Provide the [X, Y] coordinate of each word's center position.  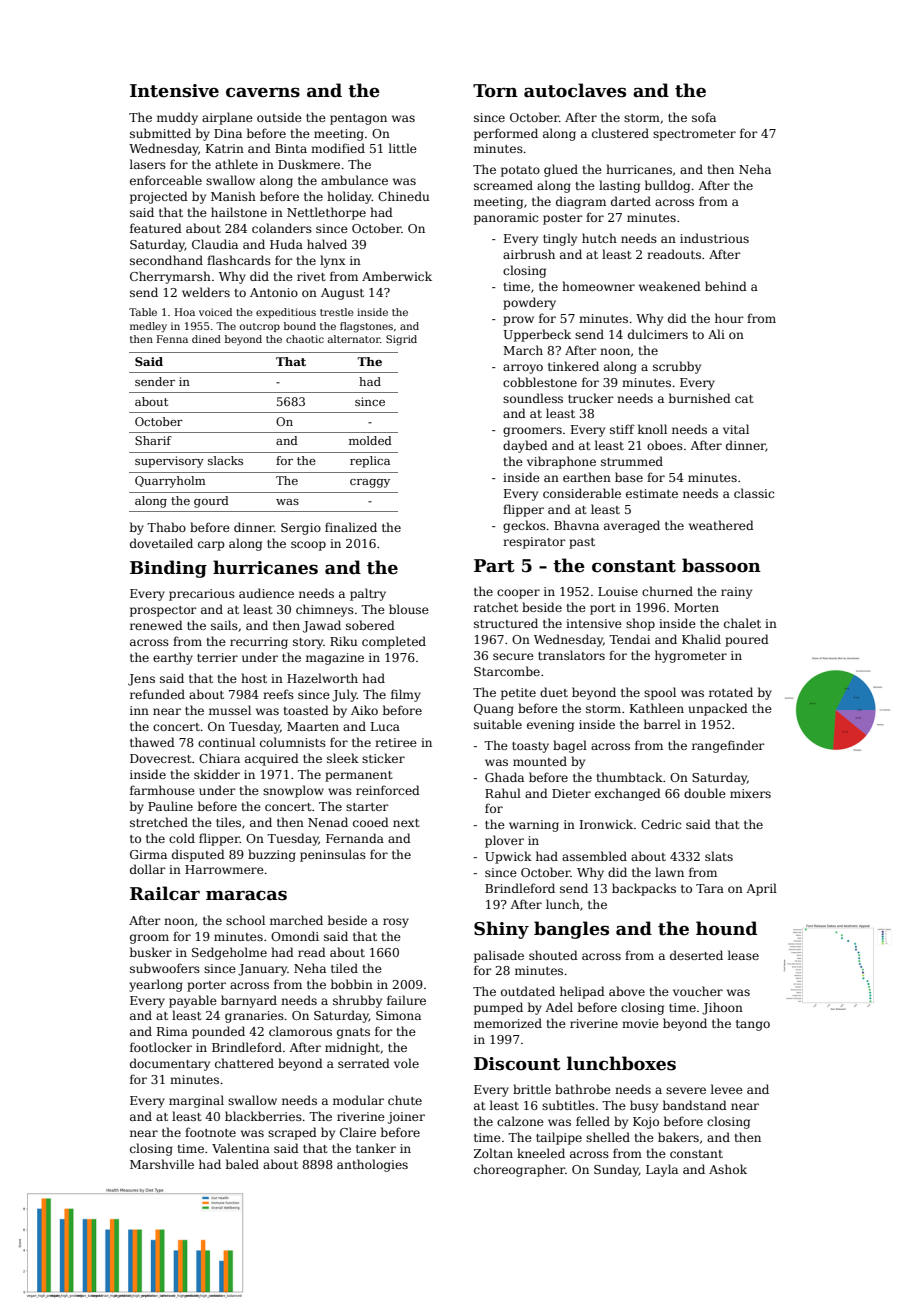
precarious [202, 595]
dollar [148, 869]
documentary [170, 1064]
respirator [534, 543]
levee [727, 1089]
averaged [632, 526]
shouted [553, 955]
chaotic [305, 339]
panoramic [506, 219]
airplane [227, 118]
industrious [714, 238]
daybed [525, 446]
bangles [571, 930]
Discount [517, 1064]
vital [736, 429]
